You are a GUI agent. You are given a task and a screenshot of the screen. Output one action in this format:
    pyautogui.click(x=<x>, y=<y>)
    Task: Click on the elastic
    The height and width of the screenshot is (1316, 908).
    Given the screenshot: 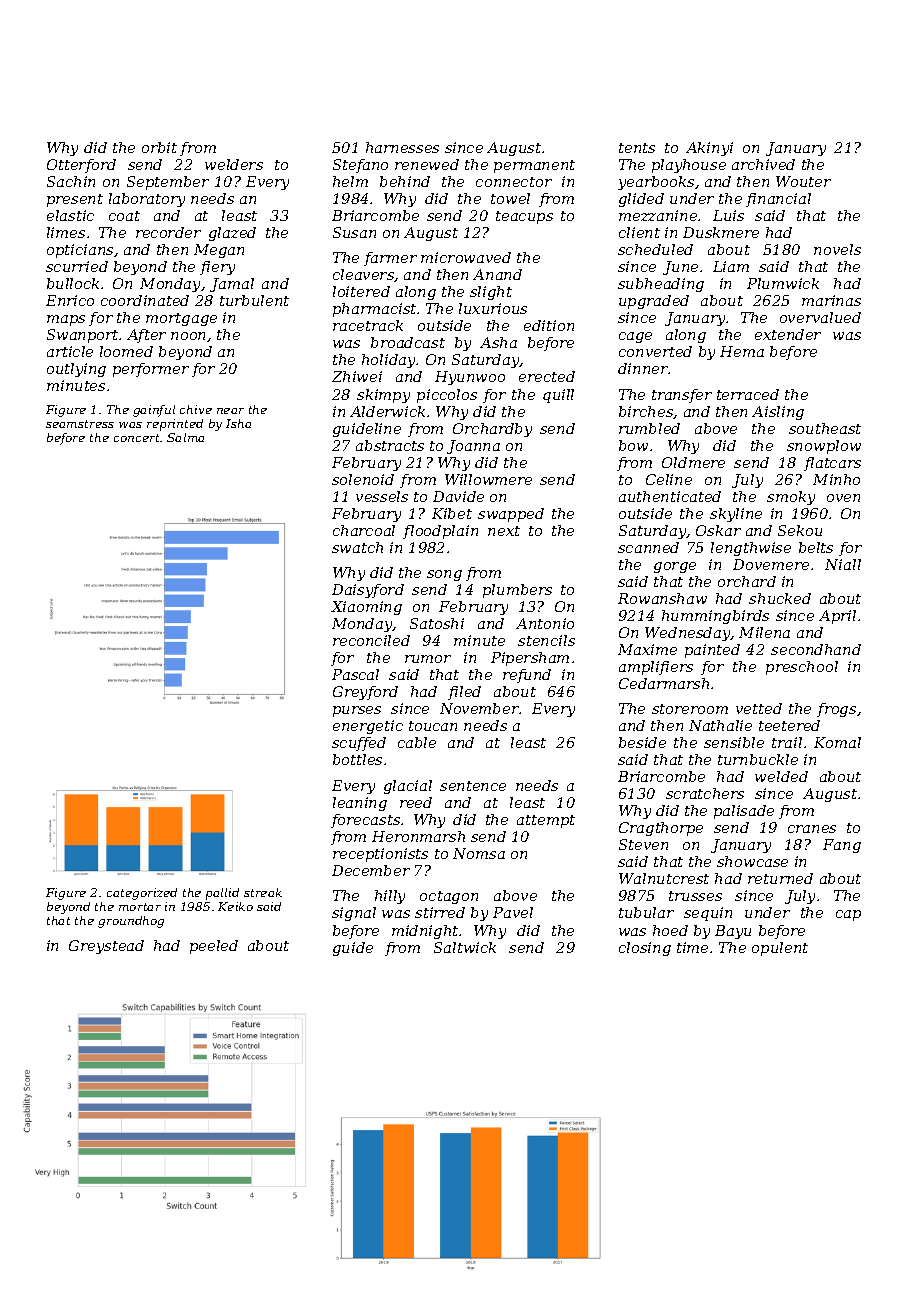 What is the action you would take?
    pyautogui.click(x=70, y=215)
